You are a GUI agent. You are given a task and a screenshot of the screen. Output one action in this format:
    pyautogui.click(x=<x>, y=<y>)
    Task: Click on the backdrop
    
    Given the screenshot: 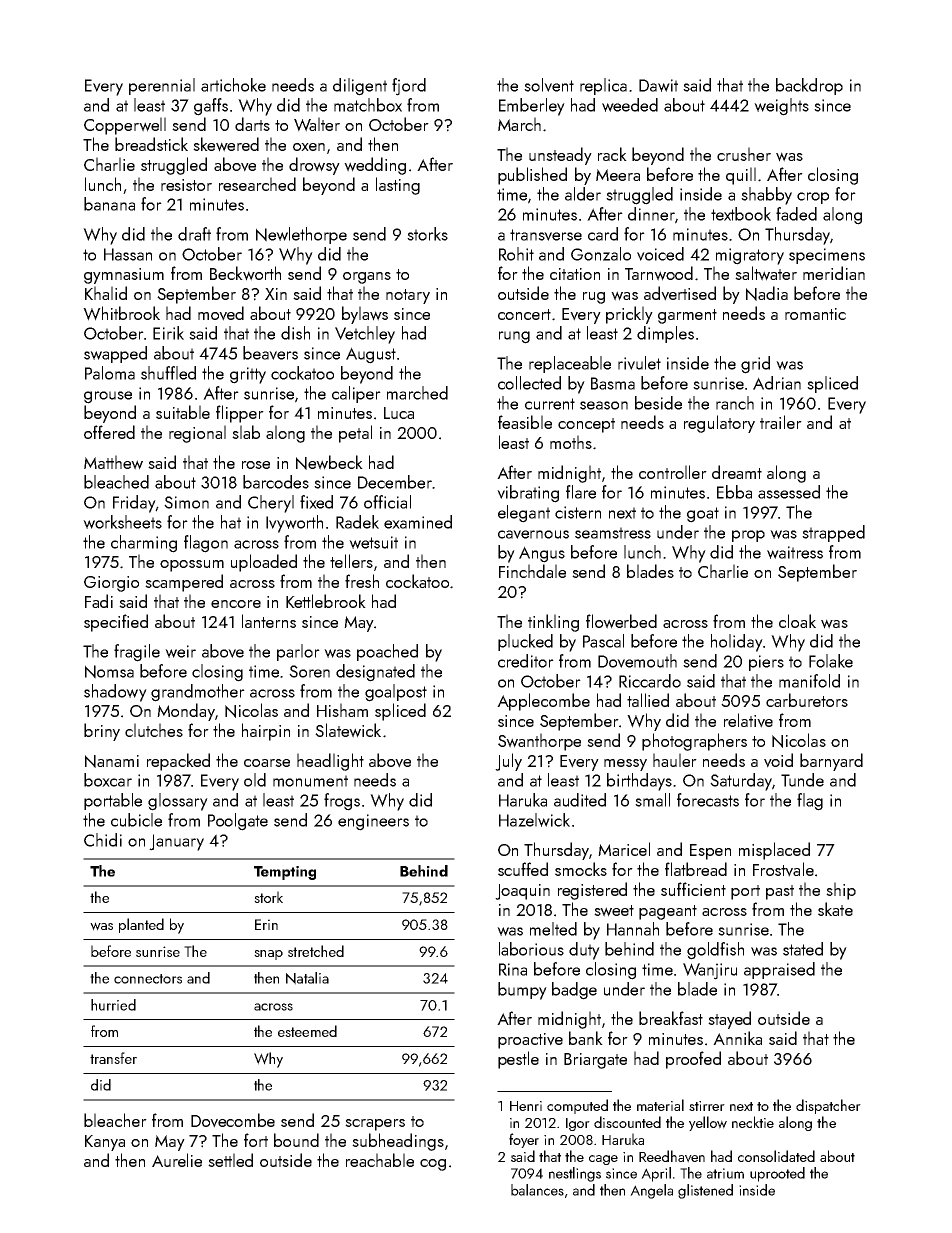 What is the action you would take?
    pyautogui.click(x=809, y=86)
